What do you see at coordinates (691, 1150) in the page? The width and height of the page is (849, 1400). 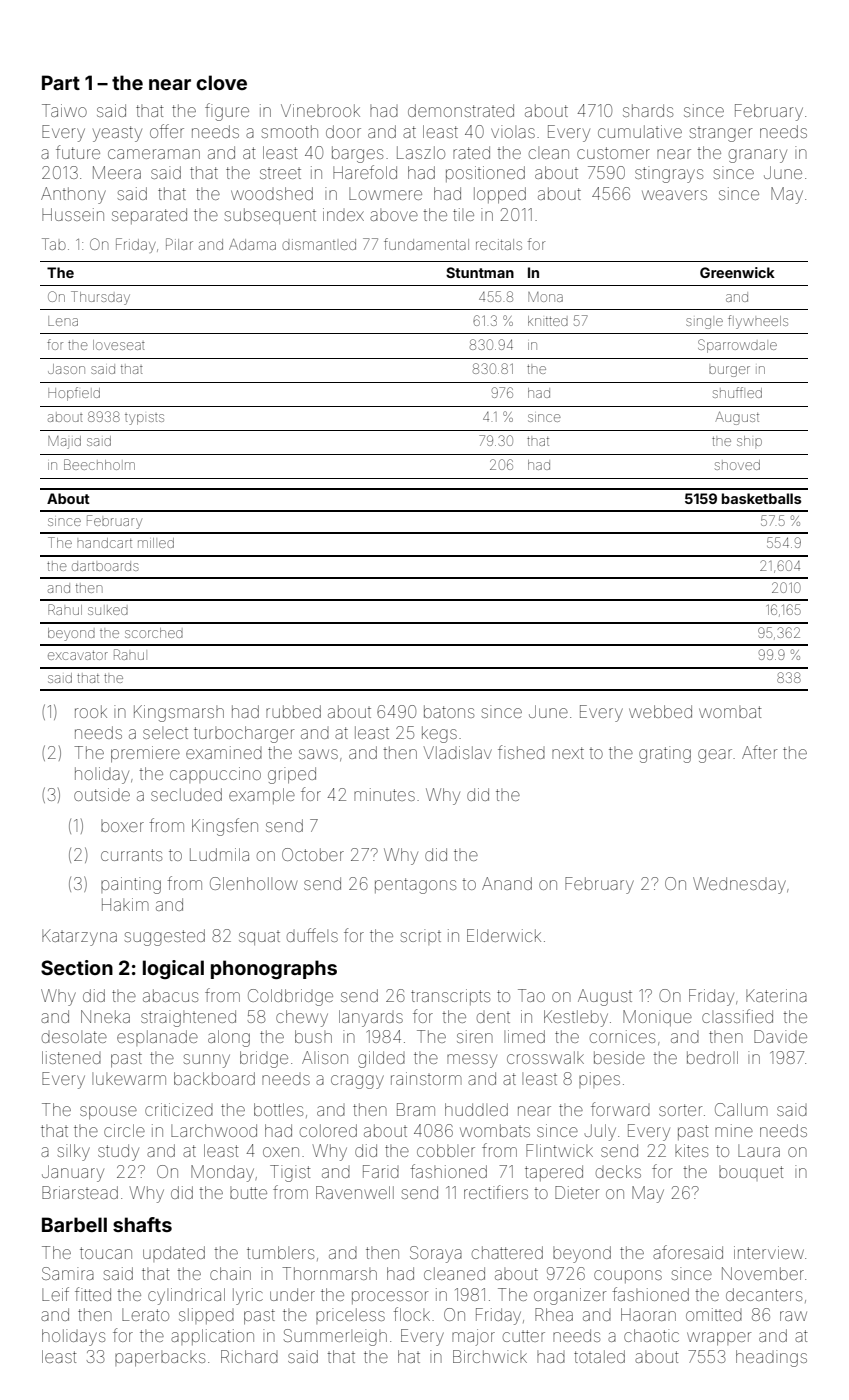 I see `kites` at bounding box center [691, 1150].
